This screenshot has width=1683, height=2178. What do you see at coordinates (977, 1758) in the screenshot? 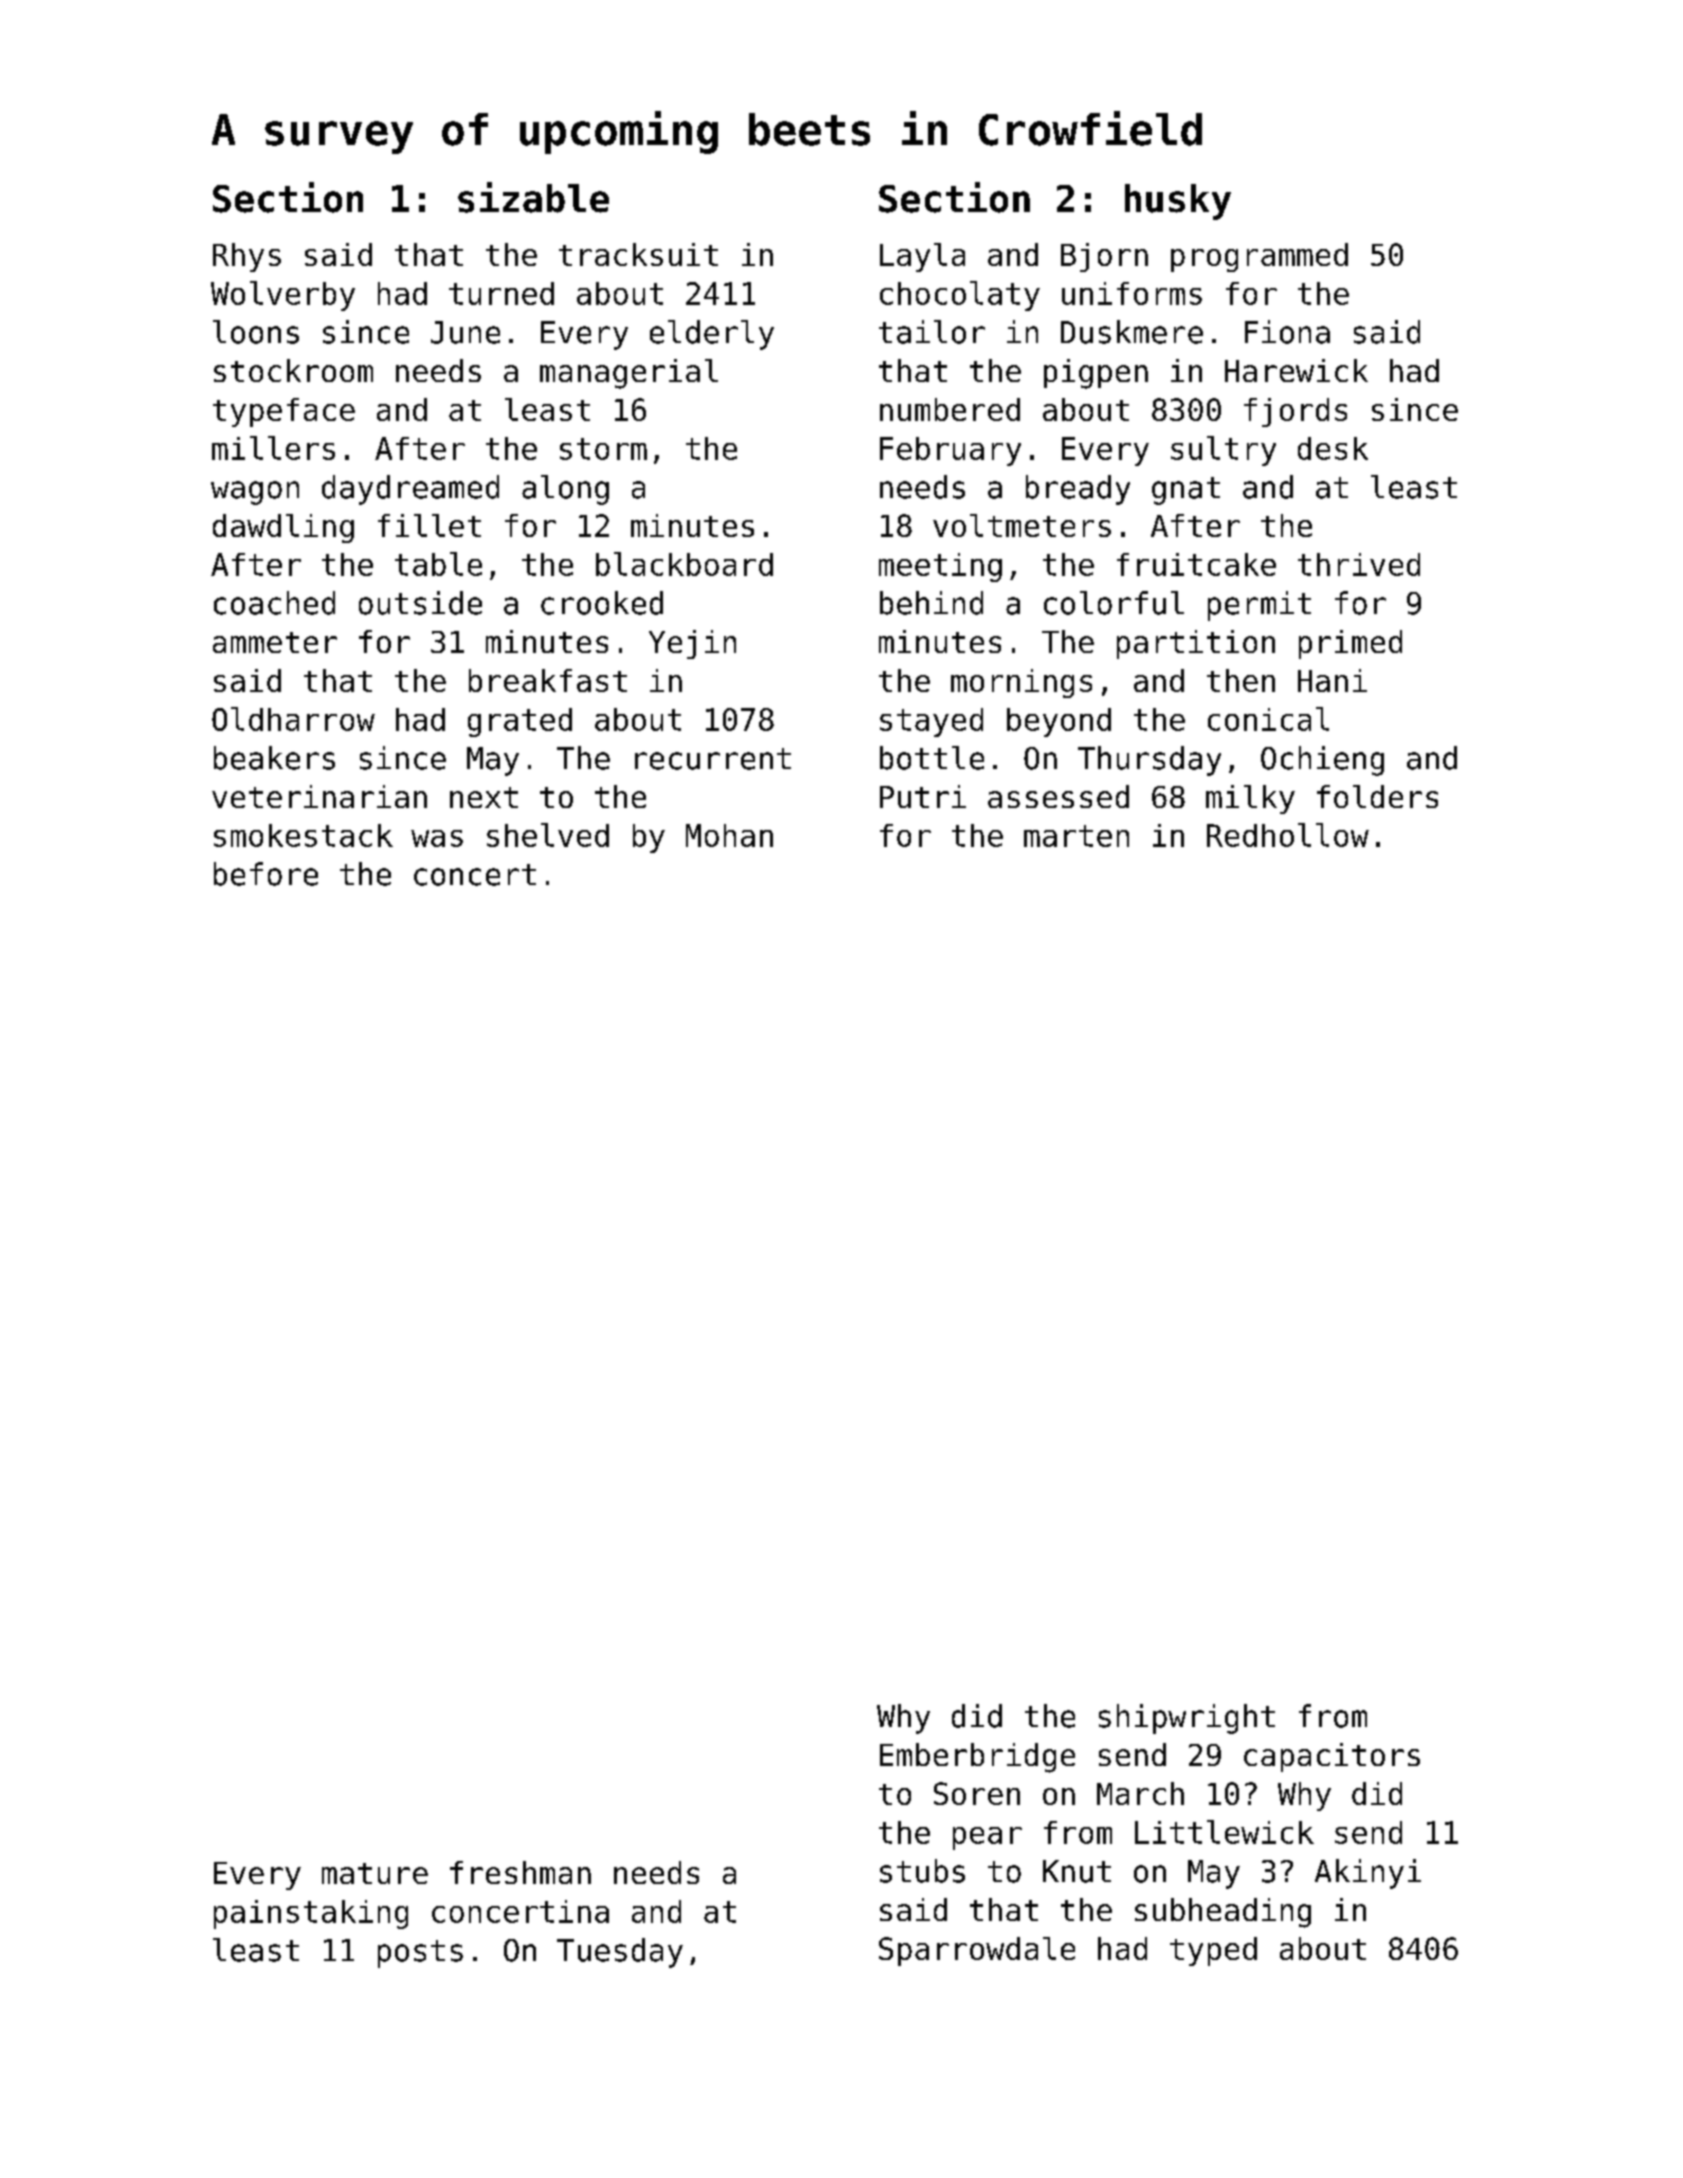
I see `Emberbridge` at bounding box center [977, 1758].
